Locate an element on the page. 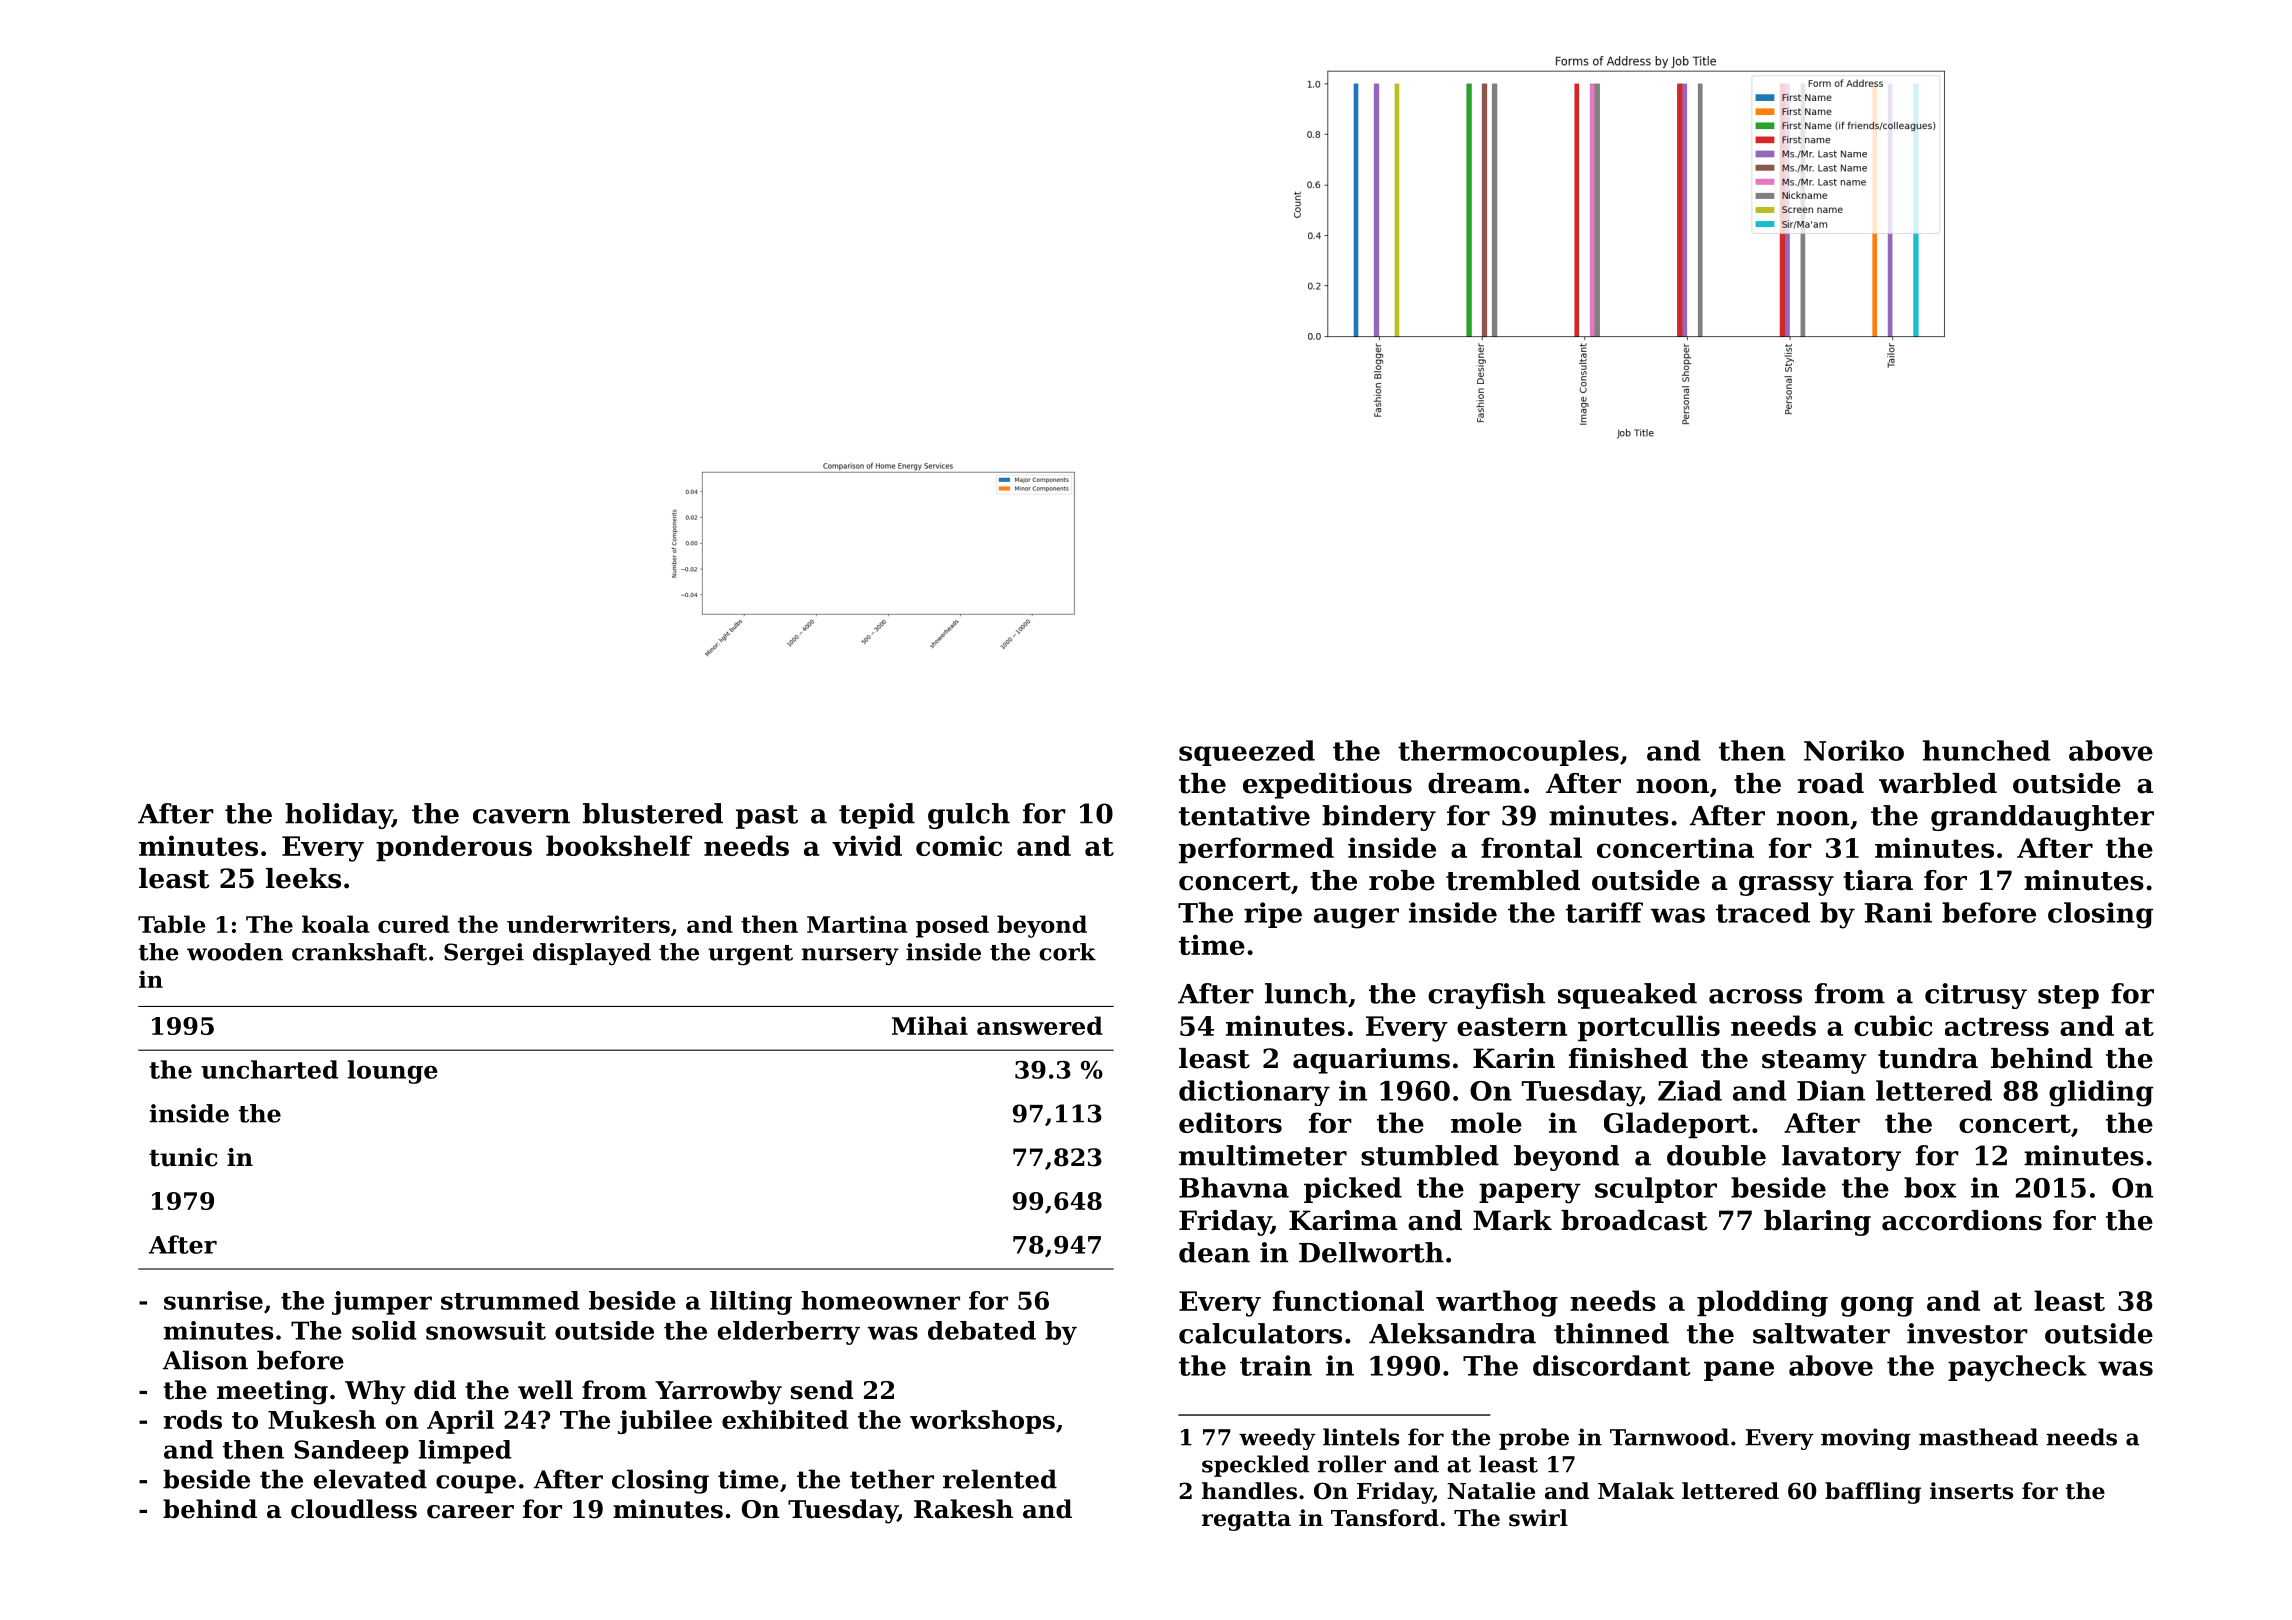 The height and width of the page is (1620, 2292). wooden is located at coordinates (235, 952).
